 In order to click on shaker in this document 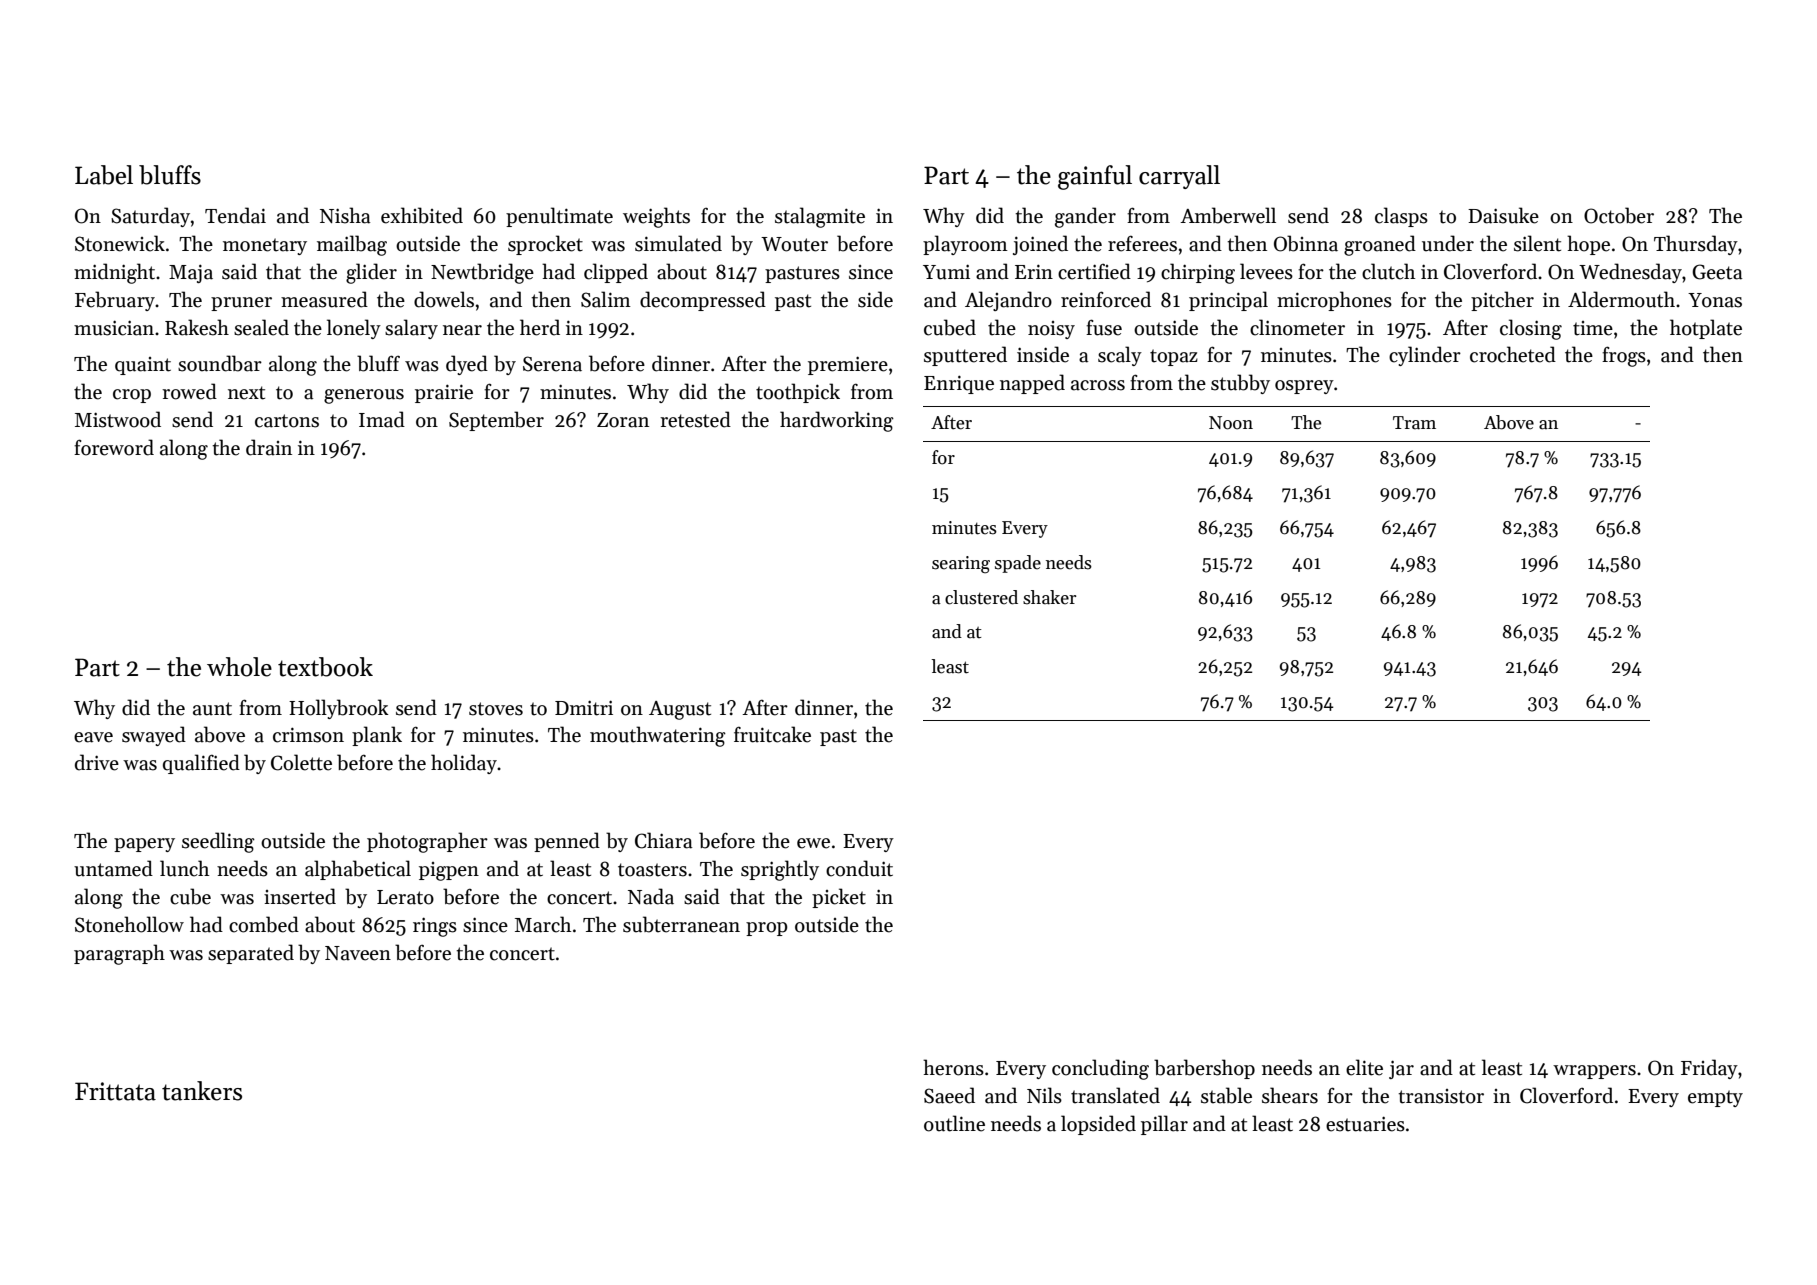, I will do `click(1049, 597)`.
